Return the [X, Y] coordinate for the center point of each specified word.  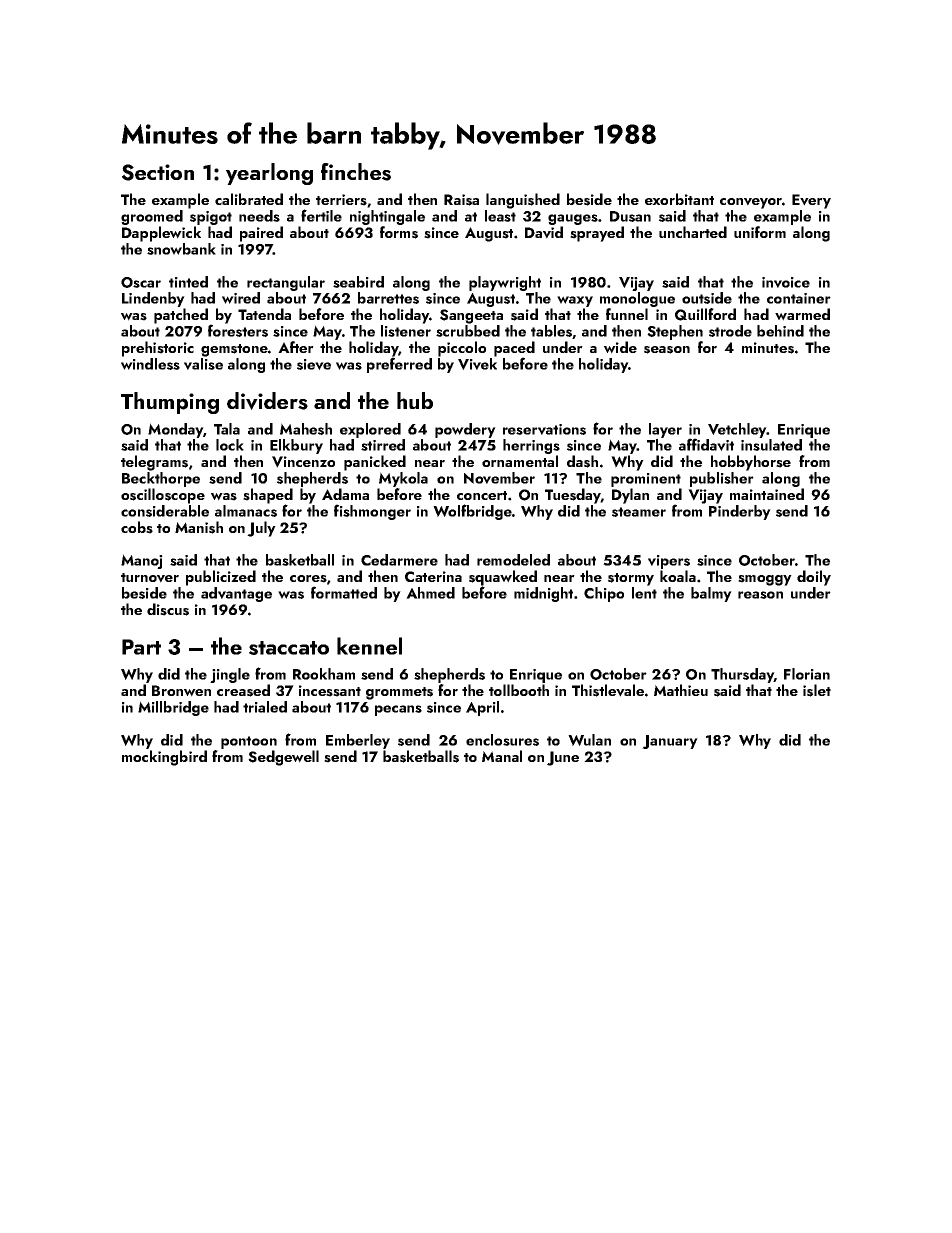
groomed [152, 217]
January [670, 742]
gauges [573, 219]
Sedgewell [283, 758]
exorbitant [679, 199]
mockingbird [164, 758]
